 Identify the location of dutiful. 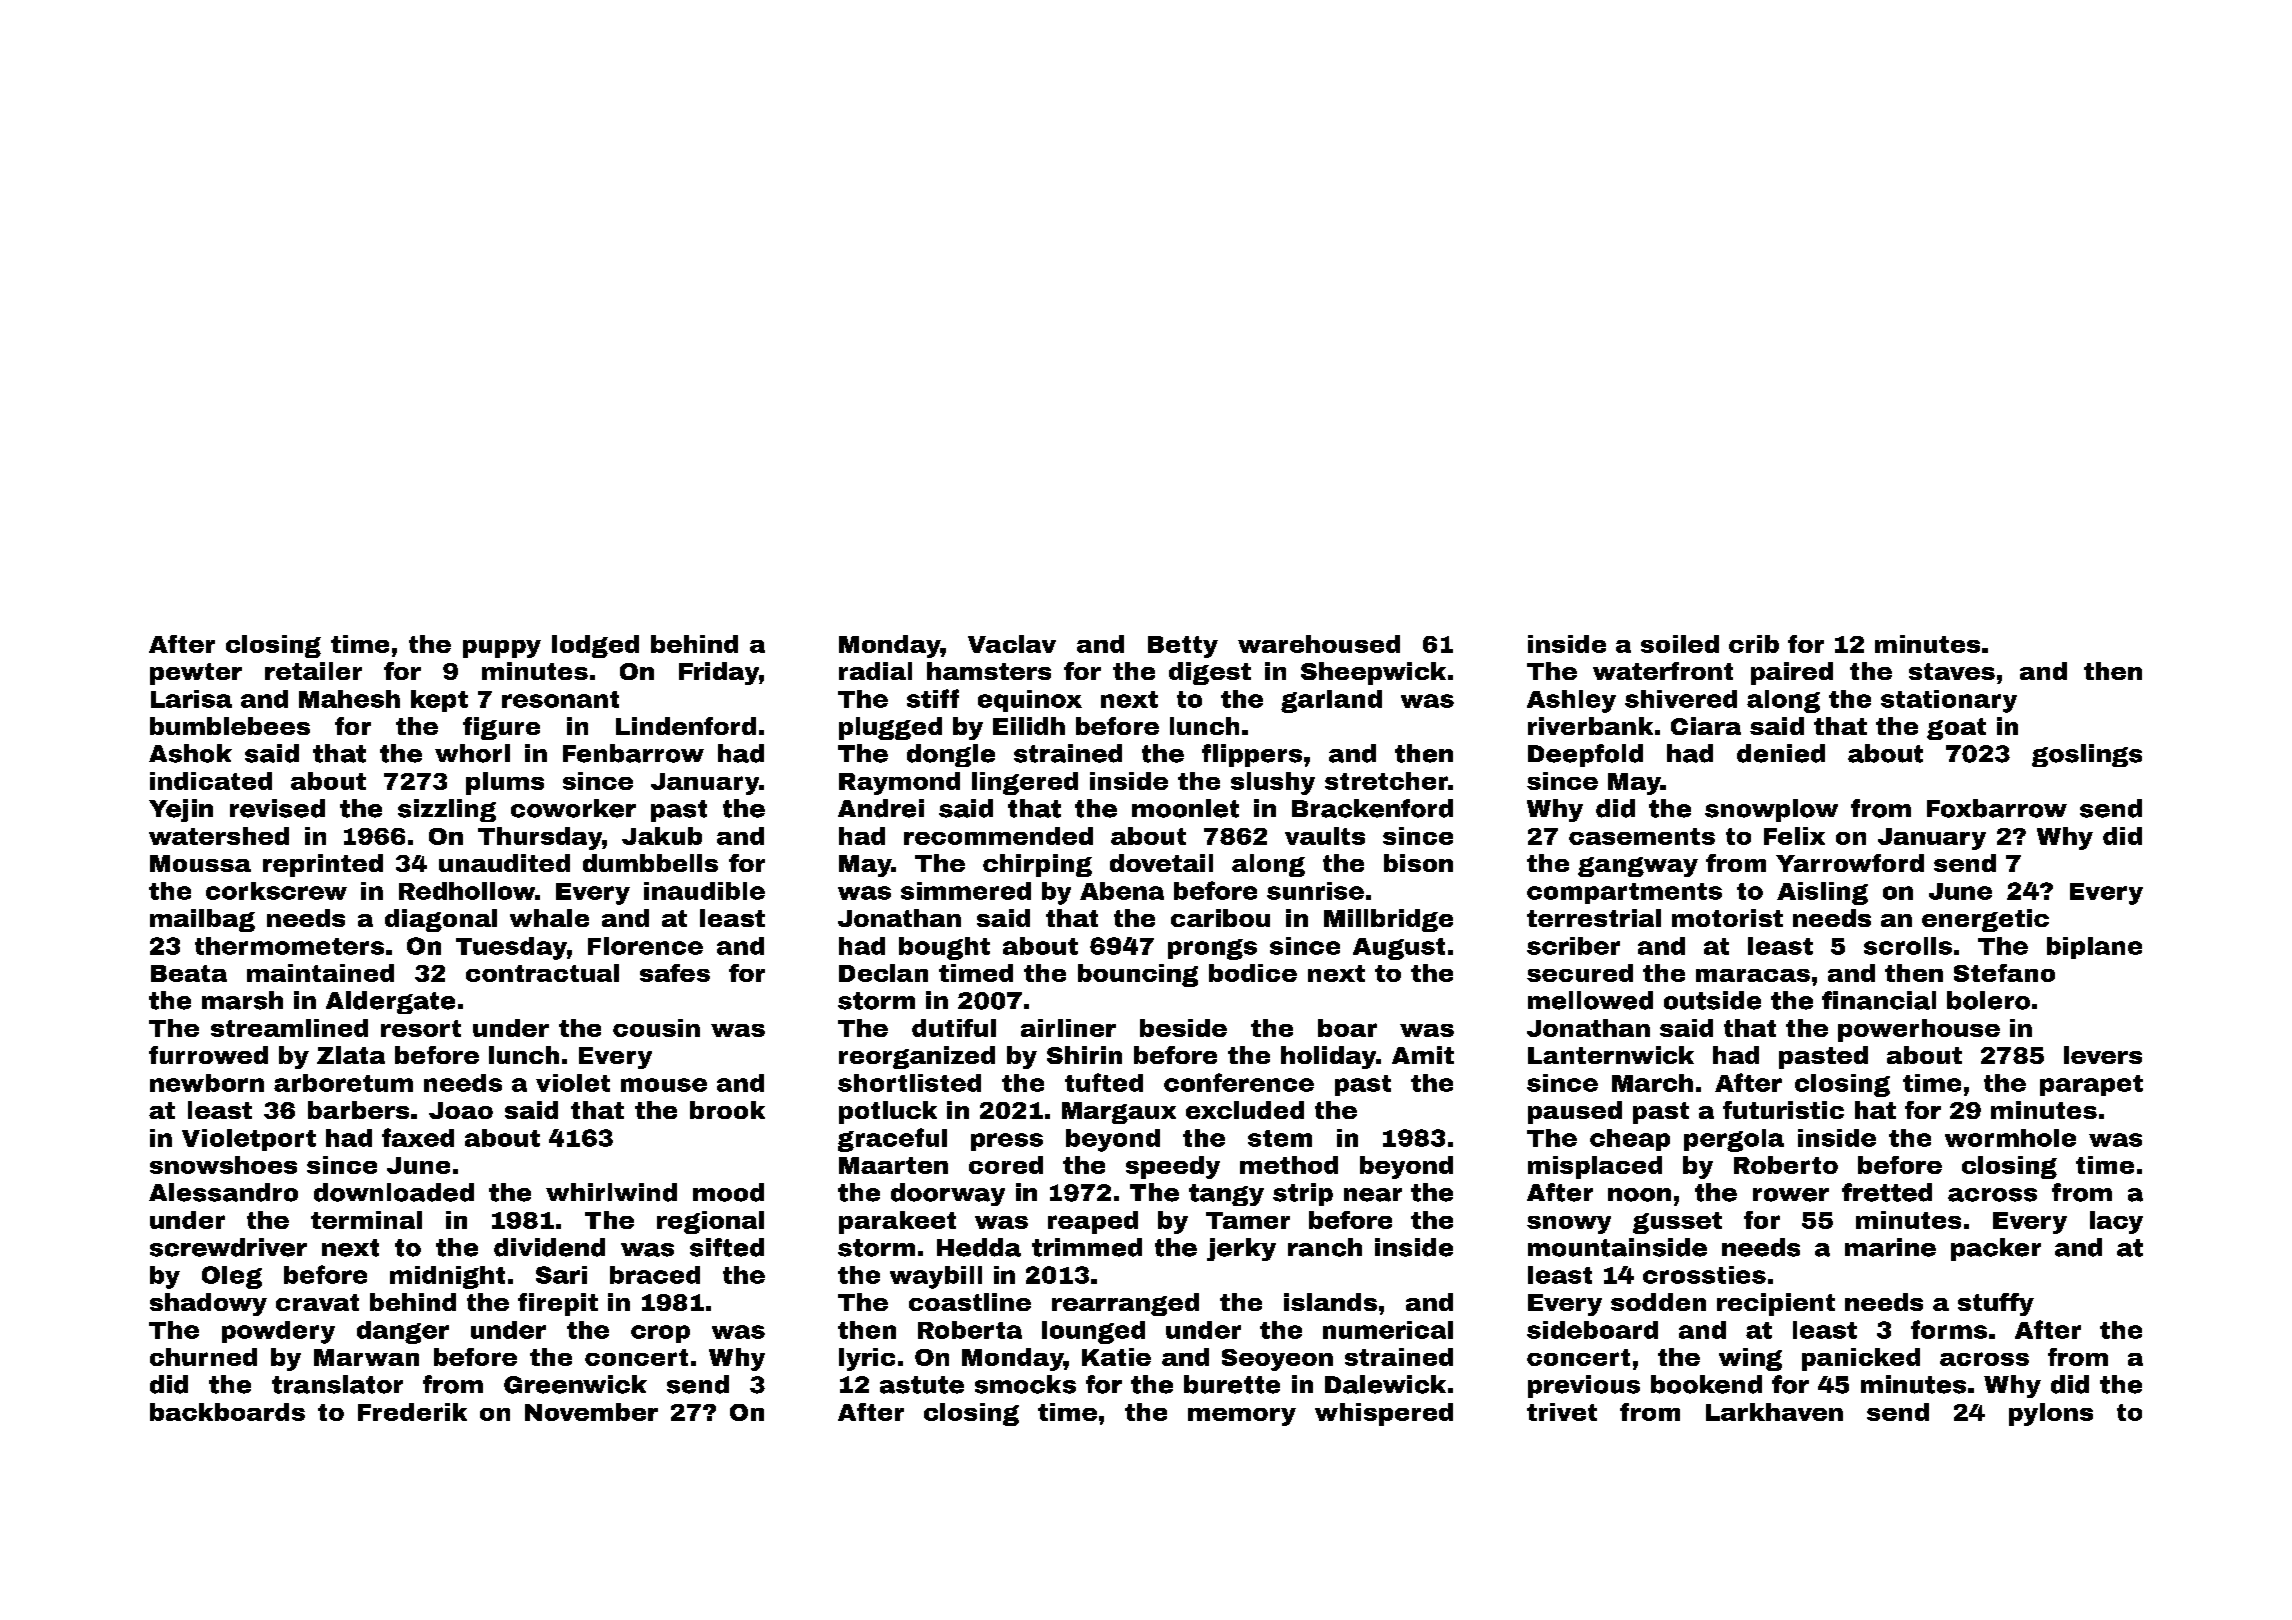
(954, 1028).
